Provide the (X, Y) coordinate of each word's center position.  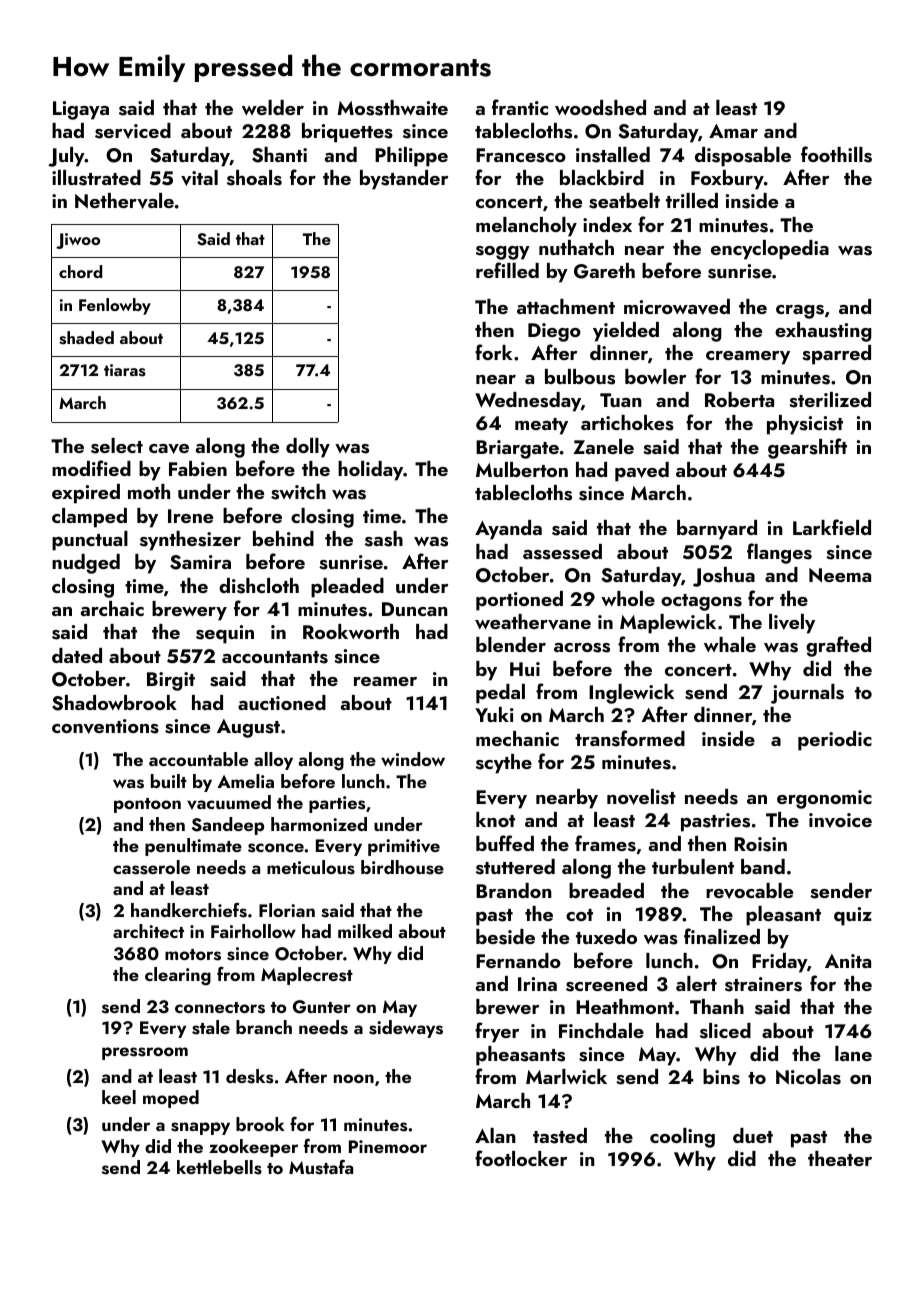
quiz (853, 916)
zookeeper (253, 1148)
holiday (370, 471)
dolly (308, 448)
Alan (495, 1135)
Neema (840, 575)
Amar (733, 131)
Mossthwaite (392, 108)
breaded (606, 890)
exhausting (823, 332)
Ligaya (81, 110)
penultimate (193, 847)
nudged (86, 564)
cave (169, 449)
